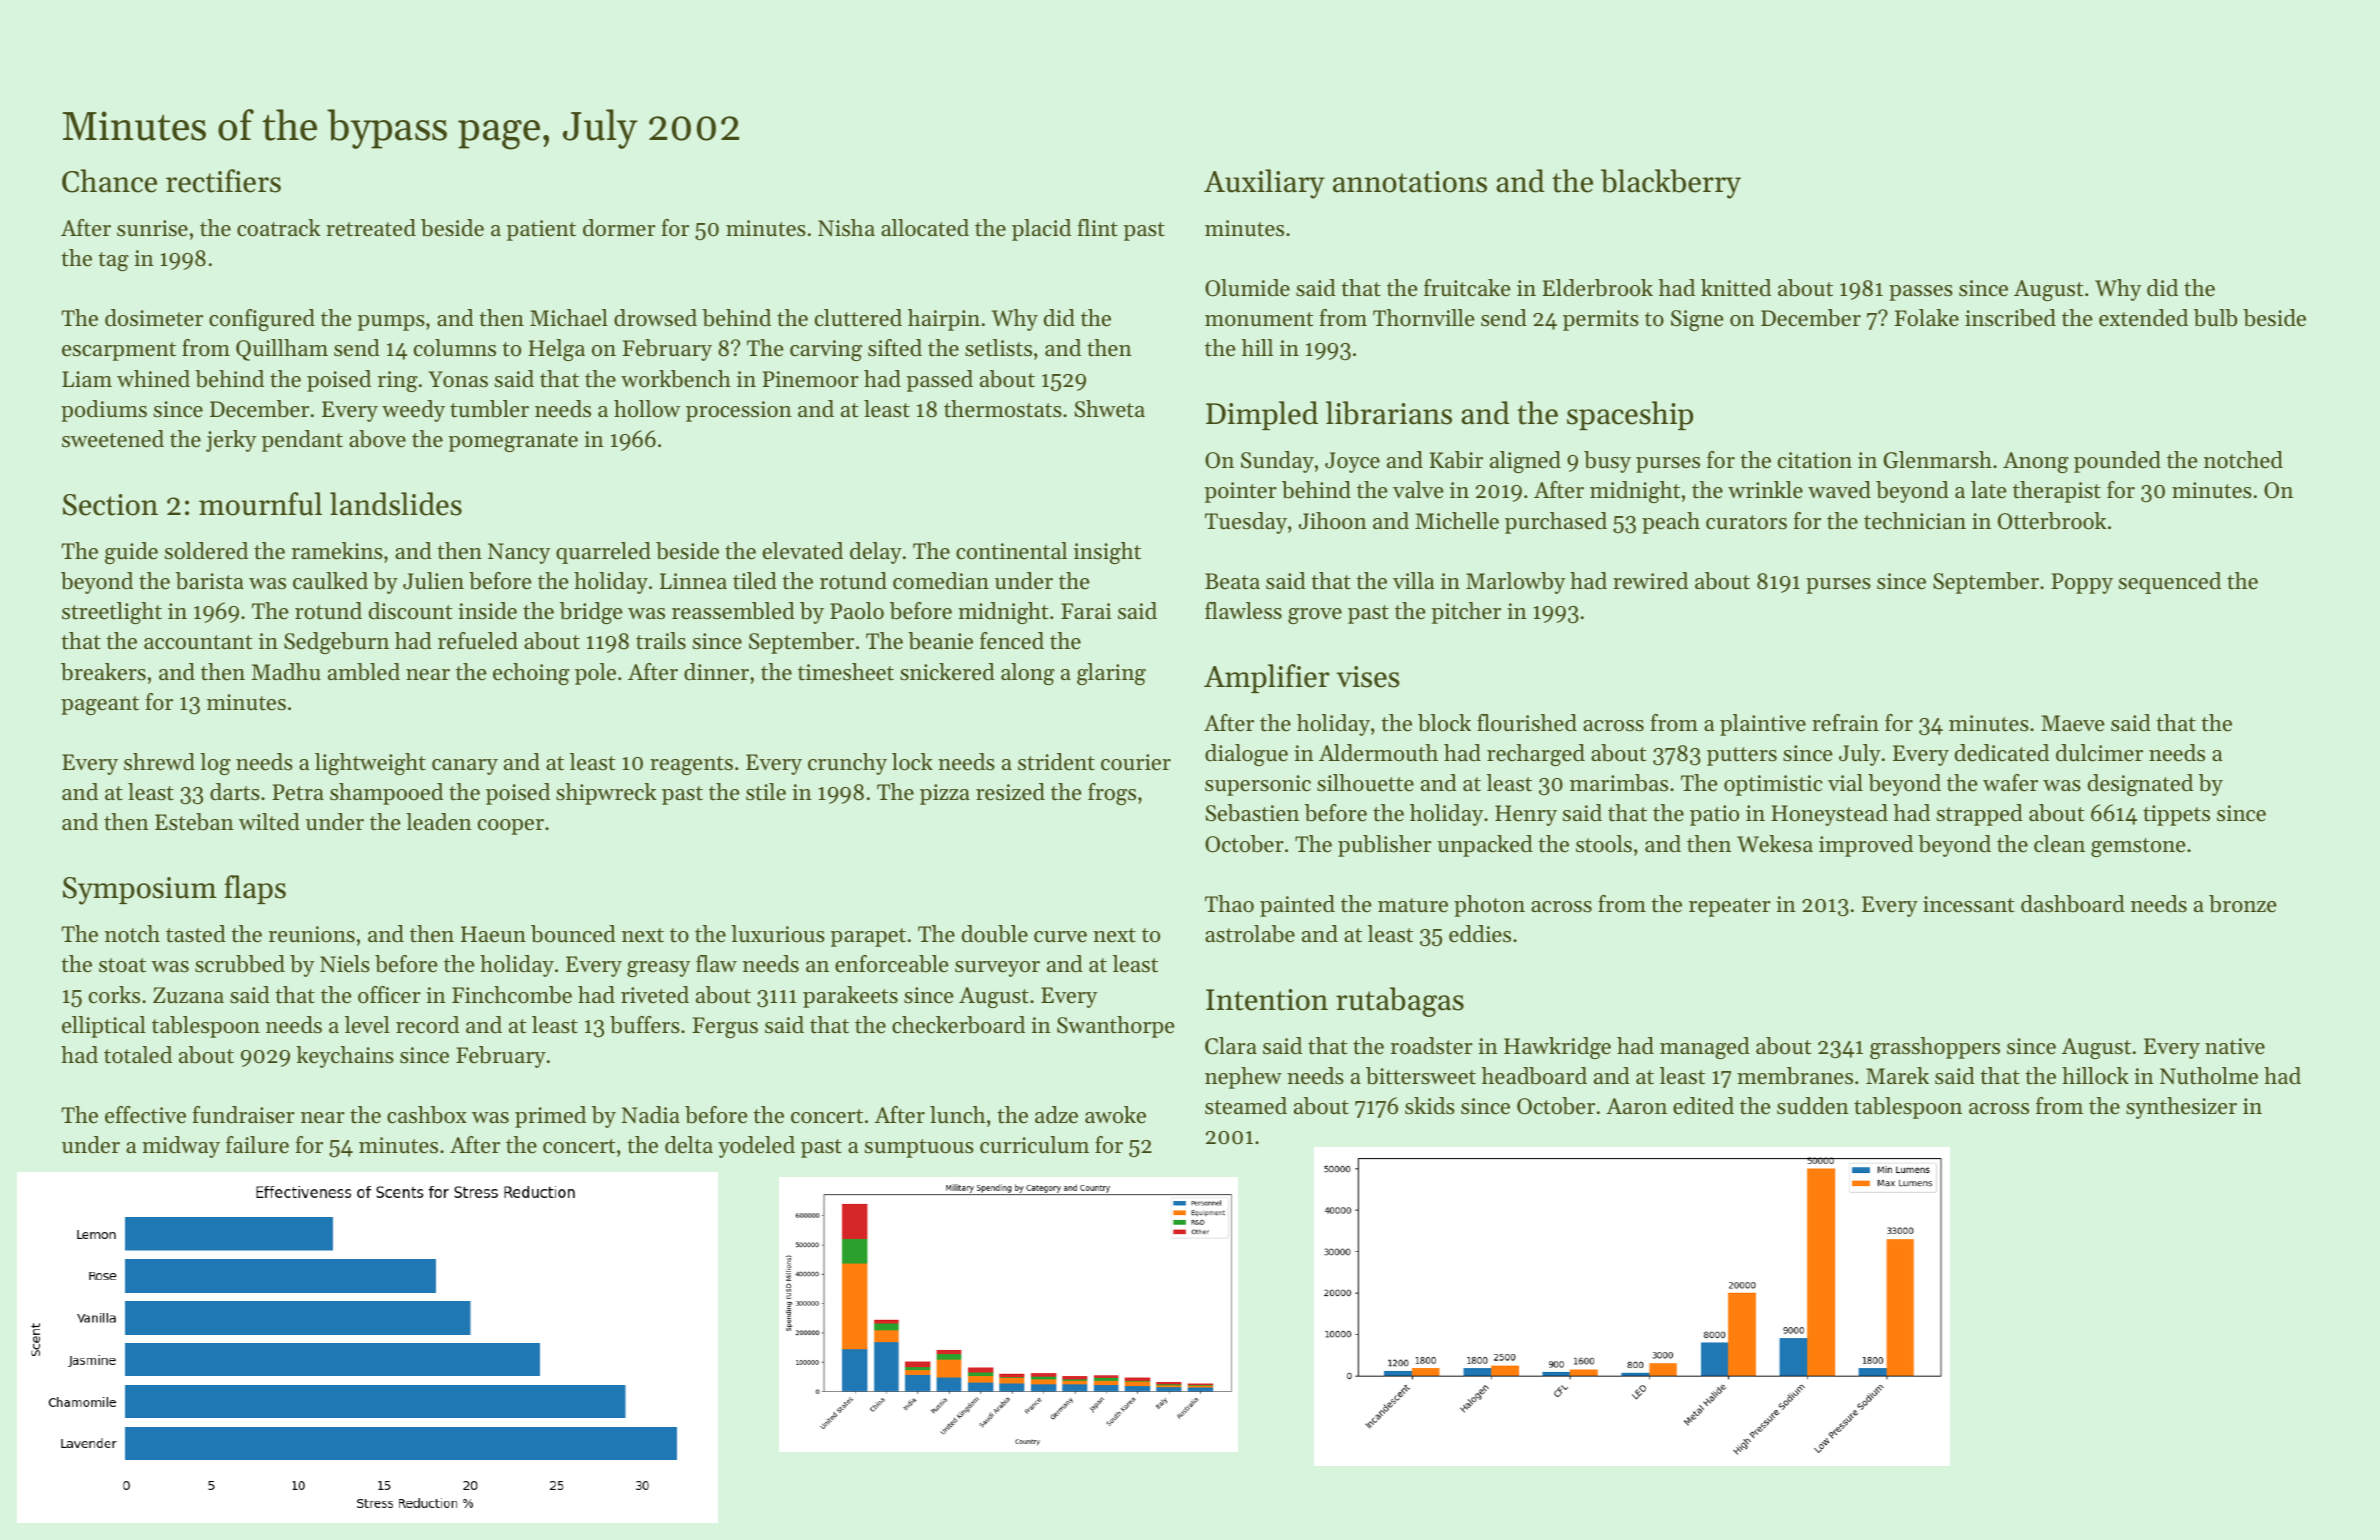  Describe the element at coordinates (1086, 611) in the screenshot. I see `Farai` at that location.
